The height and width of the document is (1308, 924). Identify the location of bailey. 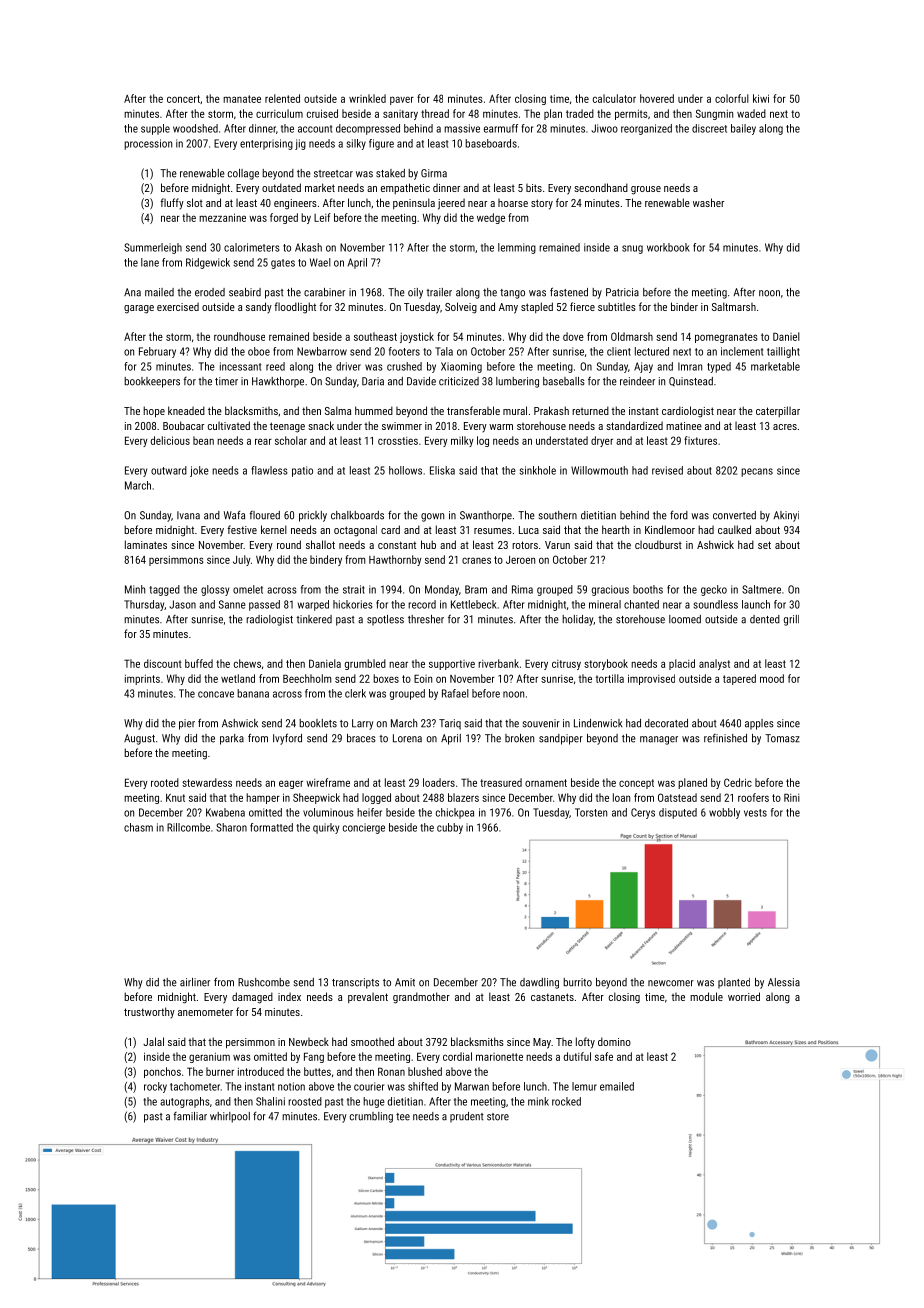
(743, 129).
